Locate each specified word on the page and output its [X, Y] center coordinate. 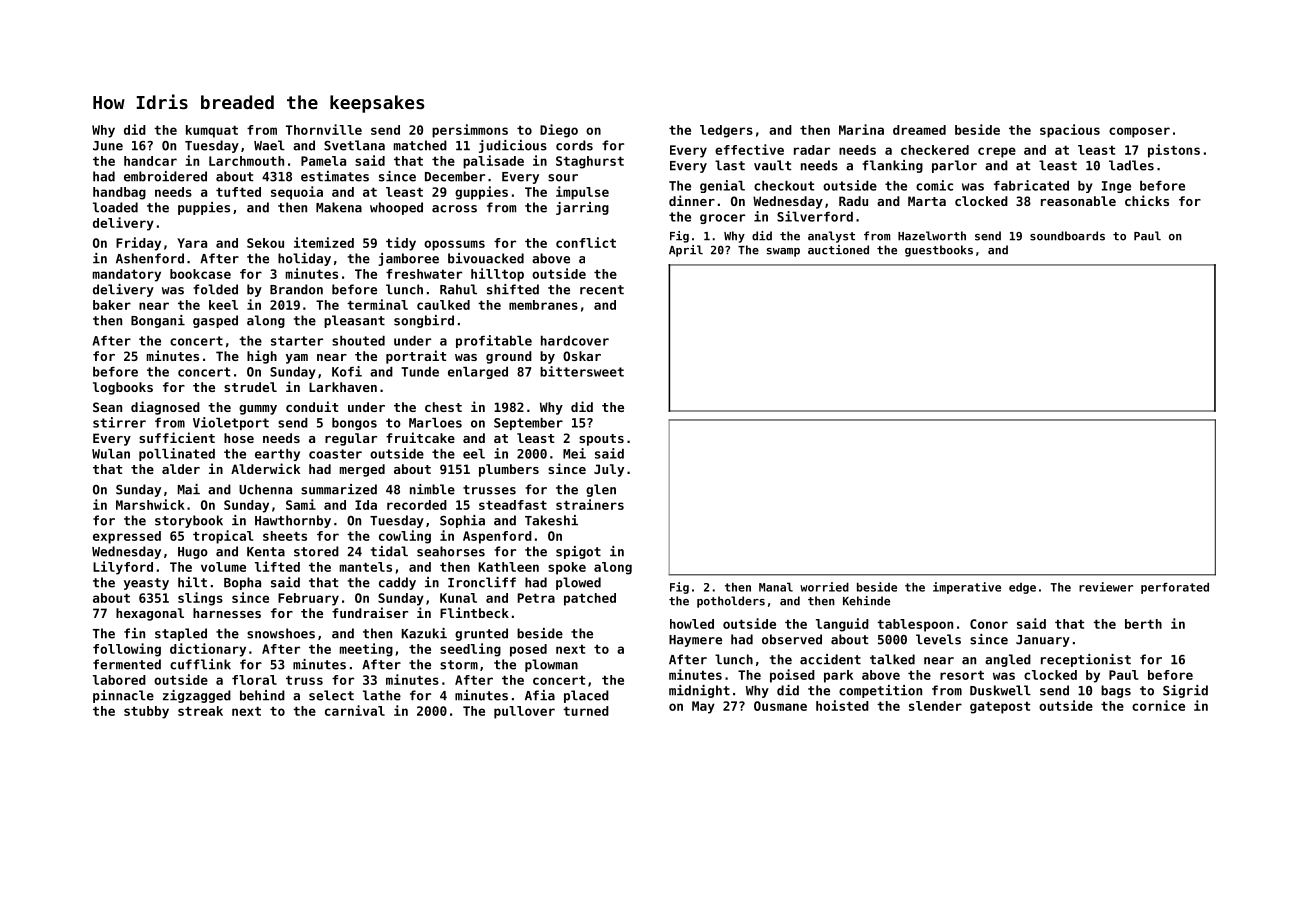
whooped [396, 208]
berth [1143, 624]
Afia [540, 695]
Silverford [815, 216]
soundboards [1067, 236]
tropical [223, 537]
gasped [215, 321]
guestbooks [939, 251]
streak [200, 711]
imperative [967, 588]
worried [824, 587]
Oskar [582, 356]
